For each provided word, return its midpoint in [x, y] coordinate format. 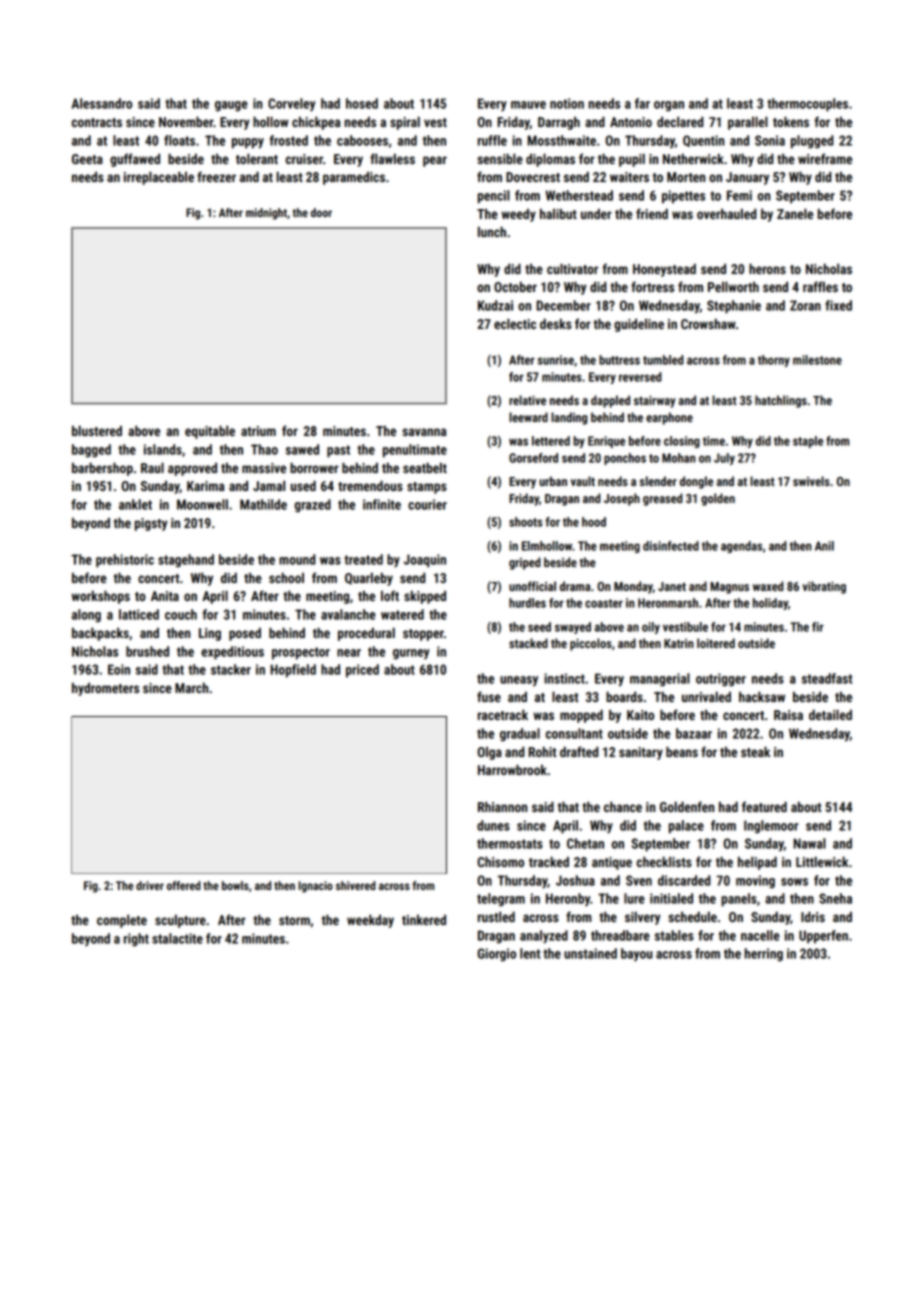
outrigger [721, 680]
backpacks [100, 634]
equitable [210, 432]
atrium [258, 431]
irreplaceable [159, 178]
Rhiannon [502, 806]
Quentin [703, 141]
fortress [652, 286]
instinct [564, 678]
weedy [518, 215]
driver [150, 885]
